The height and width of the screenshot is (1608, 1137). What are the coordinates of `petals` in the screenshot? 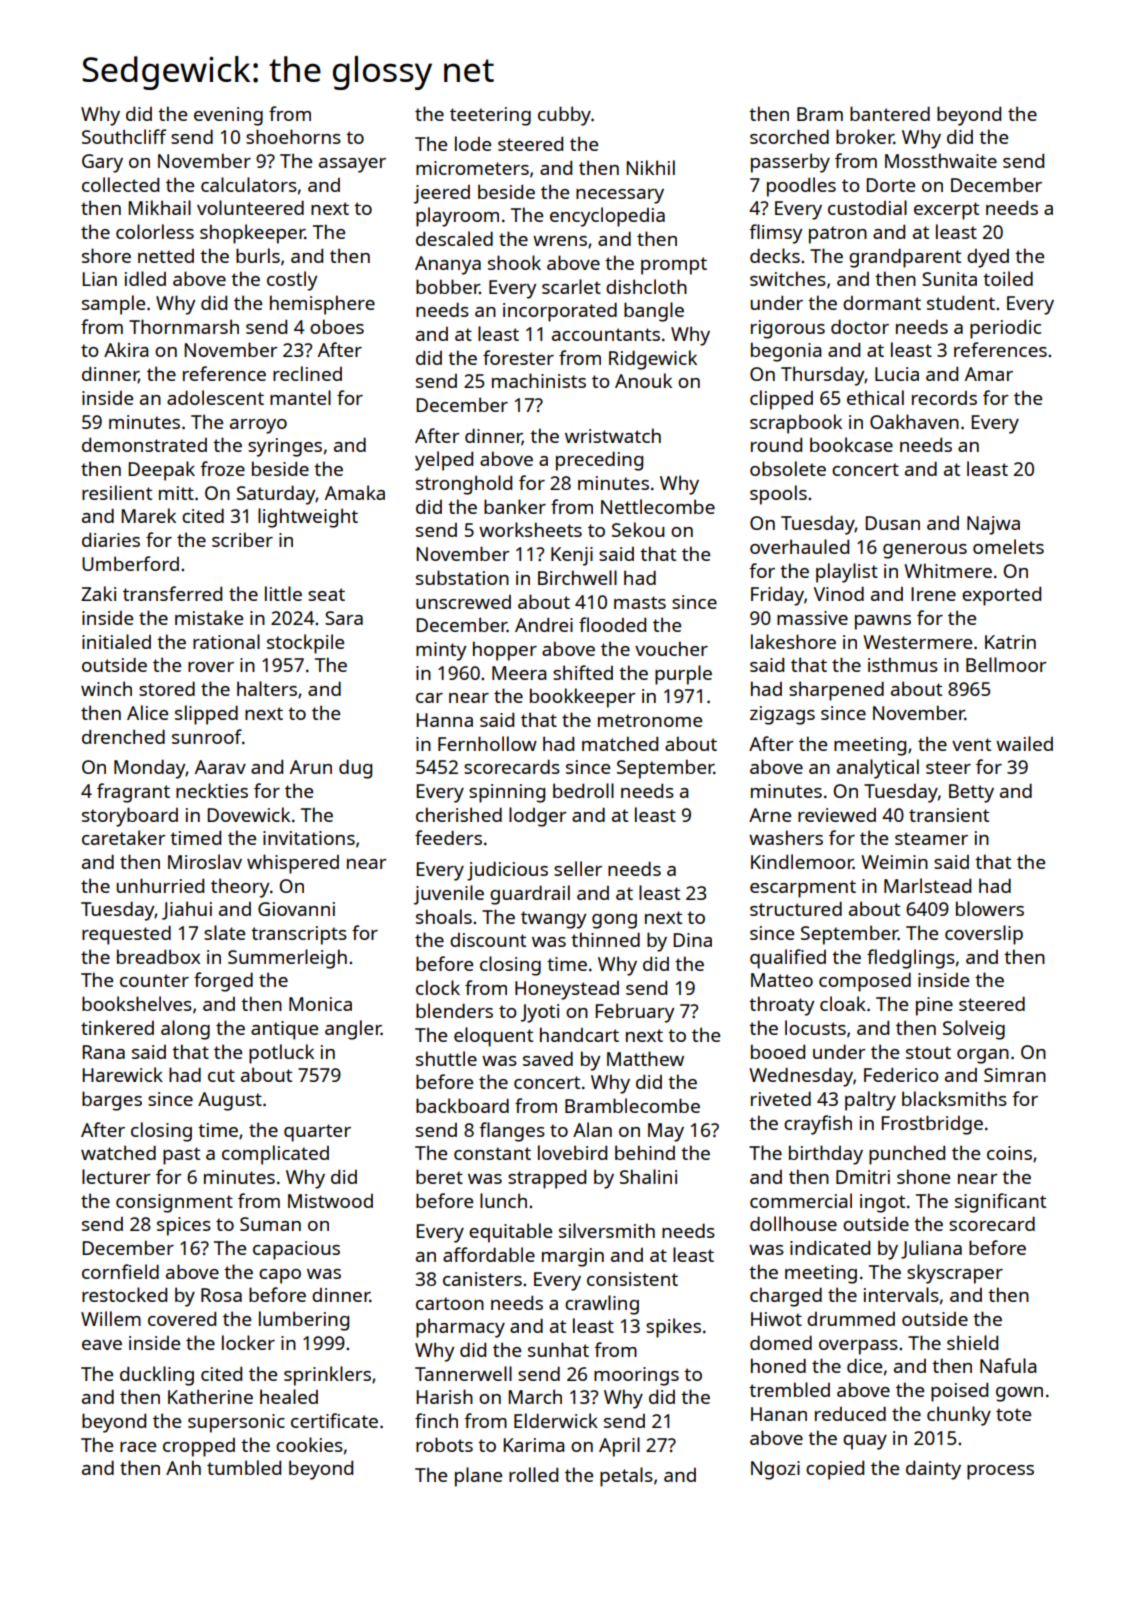 It's located at (626, 1477).
